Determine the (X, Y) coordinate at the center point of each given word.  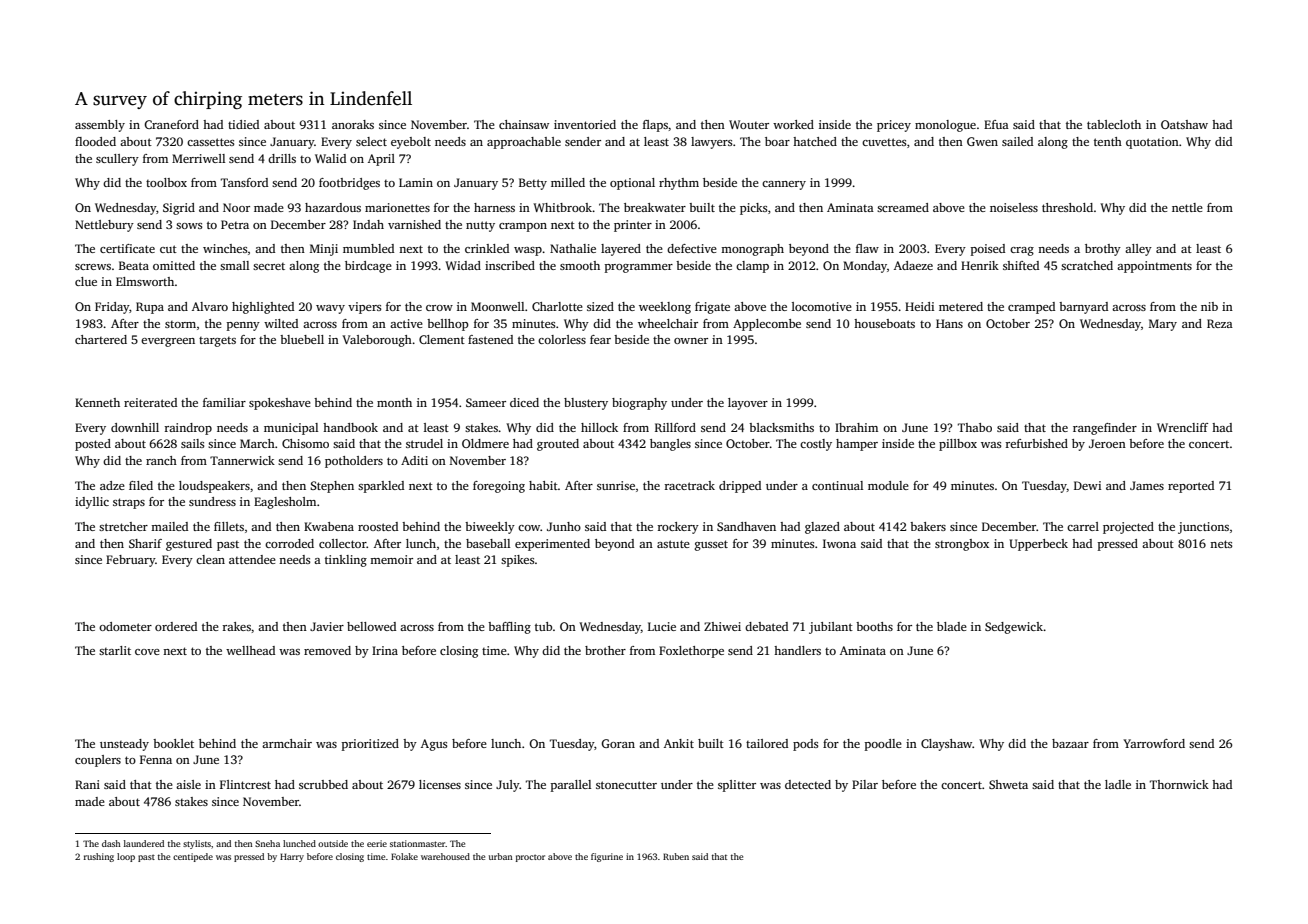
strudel (424, 443)
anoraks (353, 124)
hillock (599, 427)
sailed (1017, 141)
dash (111, 843)
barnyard (1083, 308)
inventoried (585, 124)
